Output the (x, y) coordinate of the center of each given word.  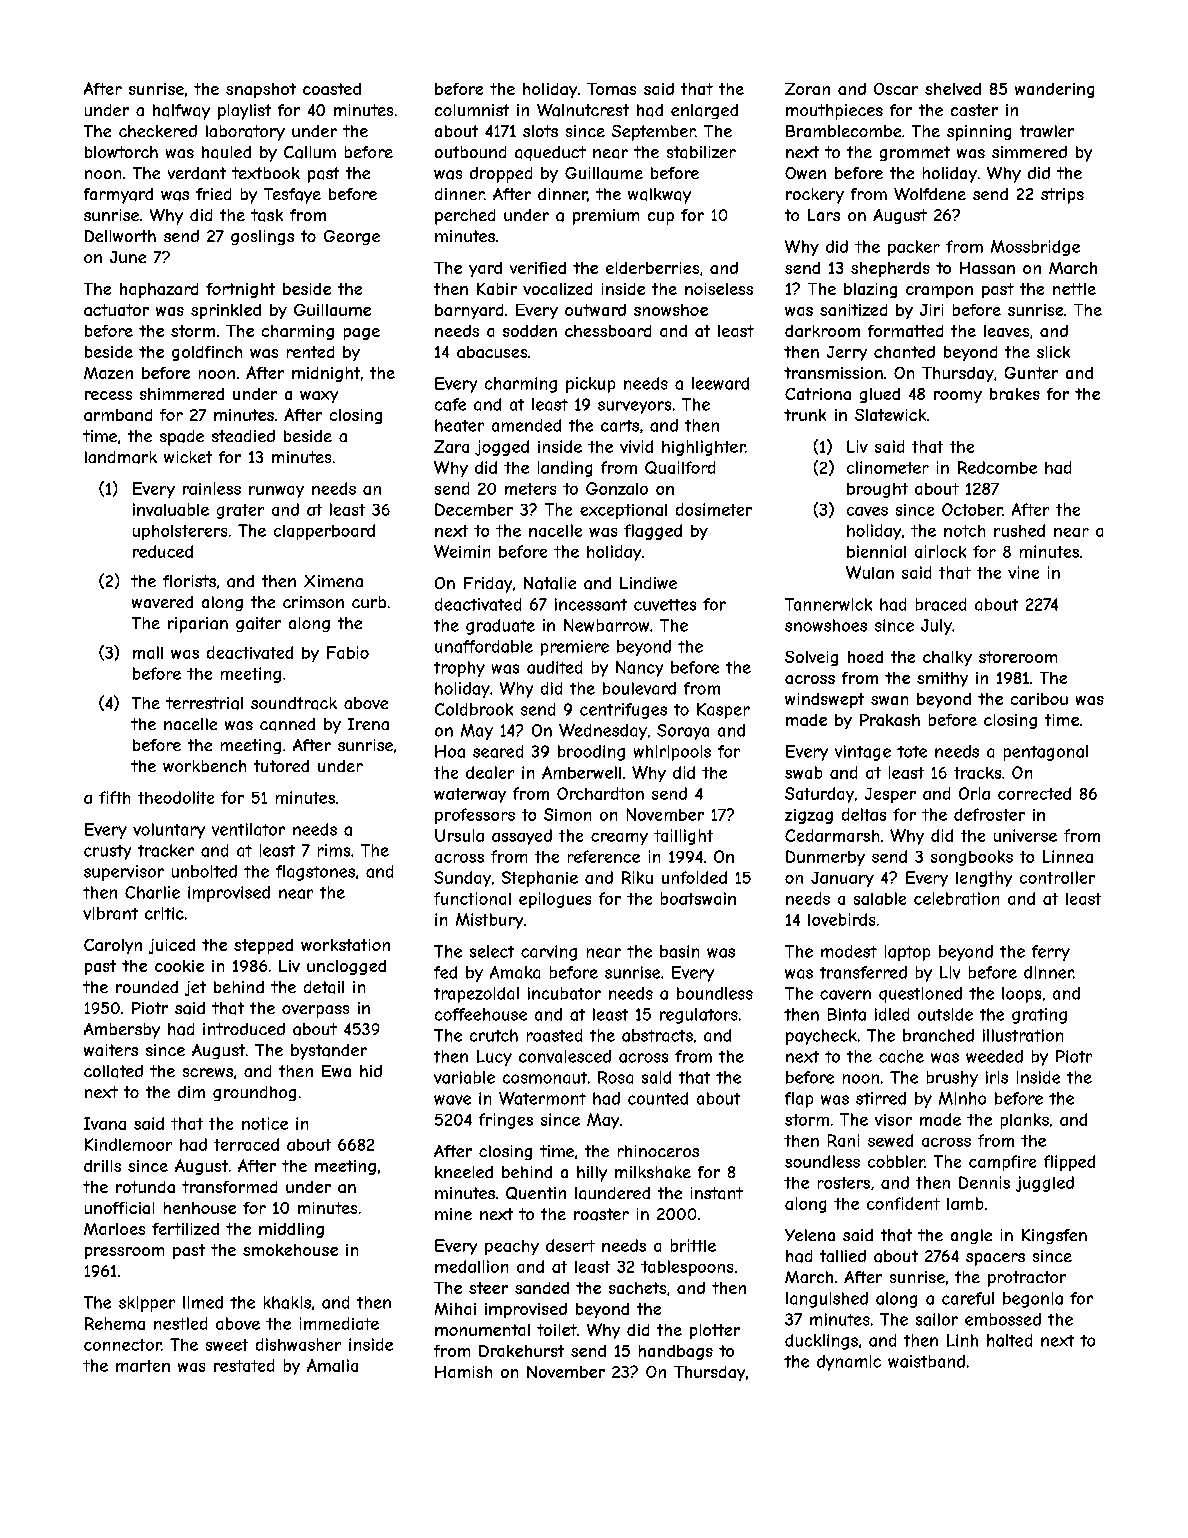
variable (464, 1077)
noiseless (719, 289)
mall (148, 652)
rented (310, 352)
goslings (262, 237)
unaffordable (484, 646)
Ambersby (122, 1031)
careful (968, 1298)
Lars (824, 215)
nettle (1074, 289)
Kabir (497, 289)
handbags (676, 1352)
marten (143, 1366)
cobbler (896, 1161)
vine (1023, 572)
